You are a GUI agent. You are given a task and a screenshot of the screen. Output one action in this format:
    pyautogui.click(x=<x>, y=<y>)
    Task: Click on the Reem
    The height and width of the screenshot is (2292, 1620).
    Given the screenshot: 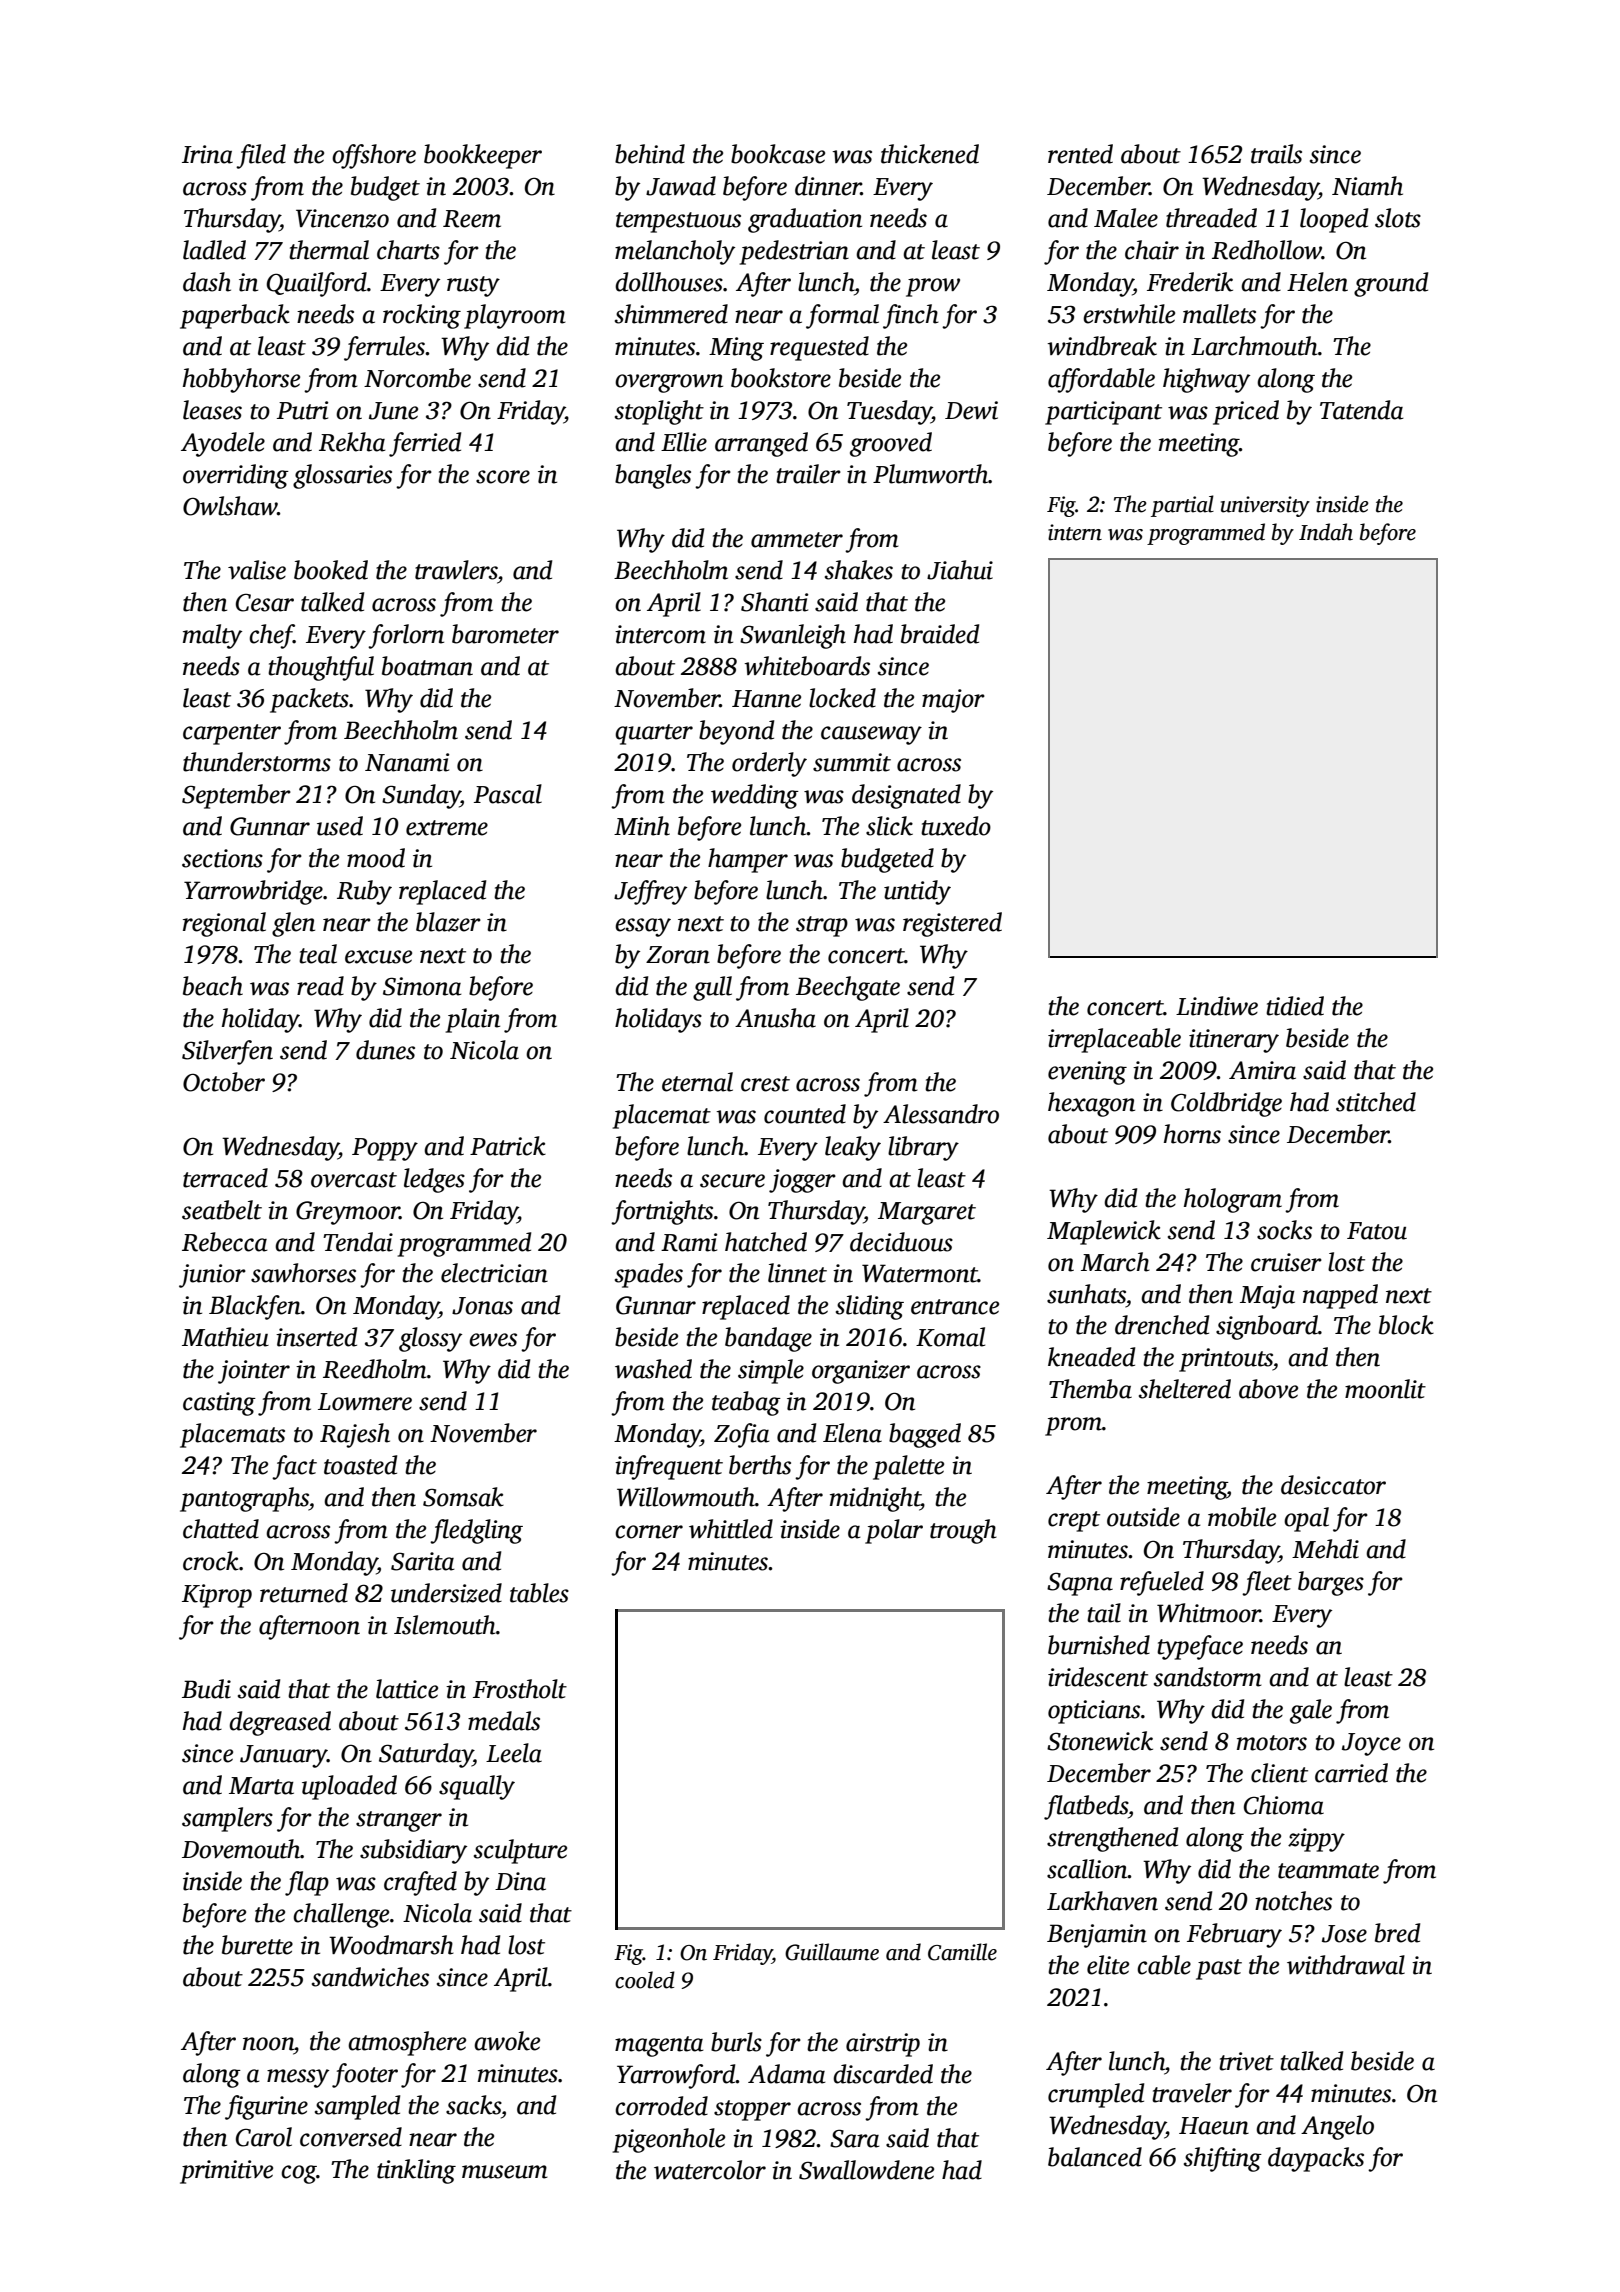 What is the action you would take?
    pyautogui.click(x=472, y=219)
